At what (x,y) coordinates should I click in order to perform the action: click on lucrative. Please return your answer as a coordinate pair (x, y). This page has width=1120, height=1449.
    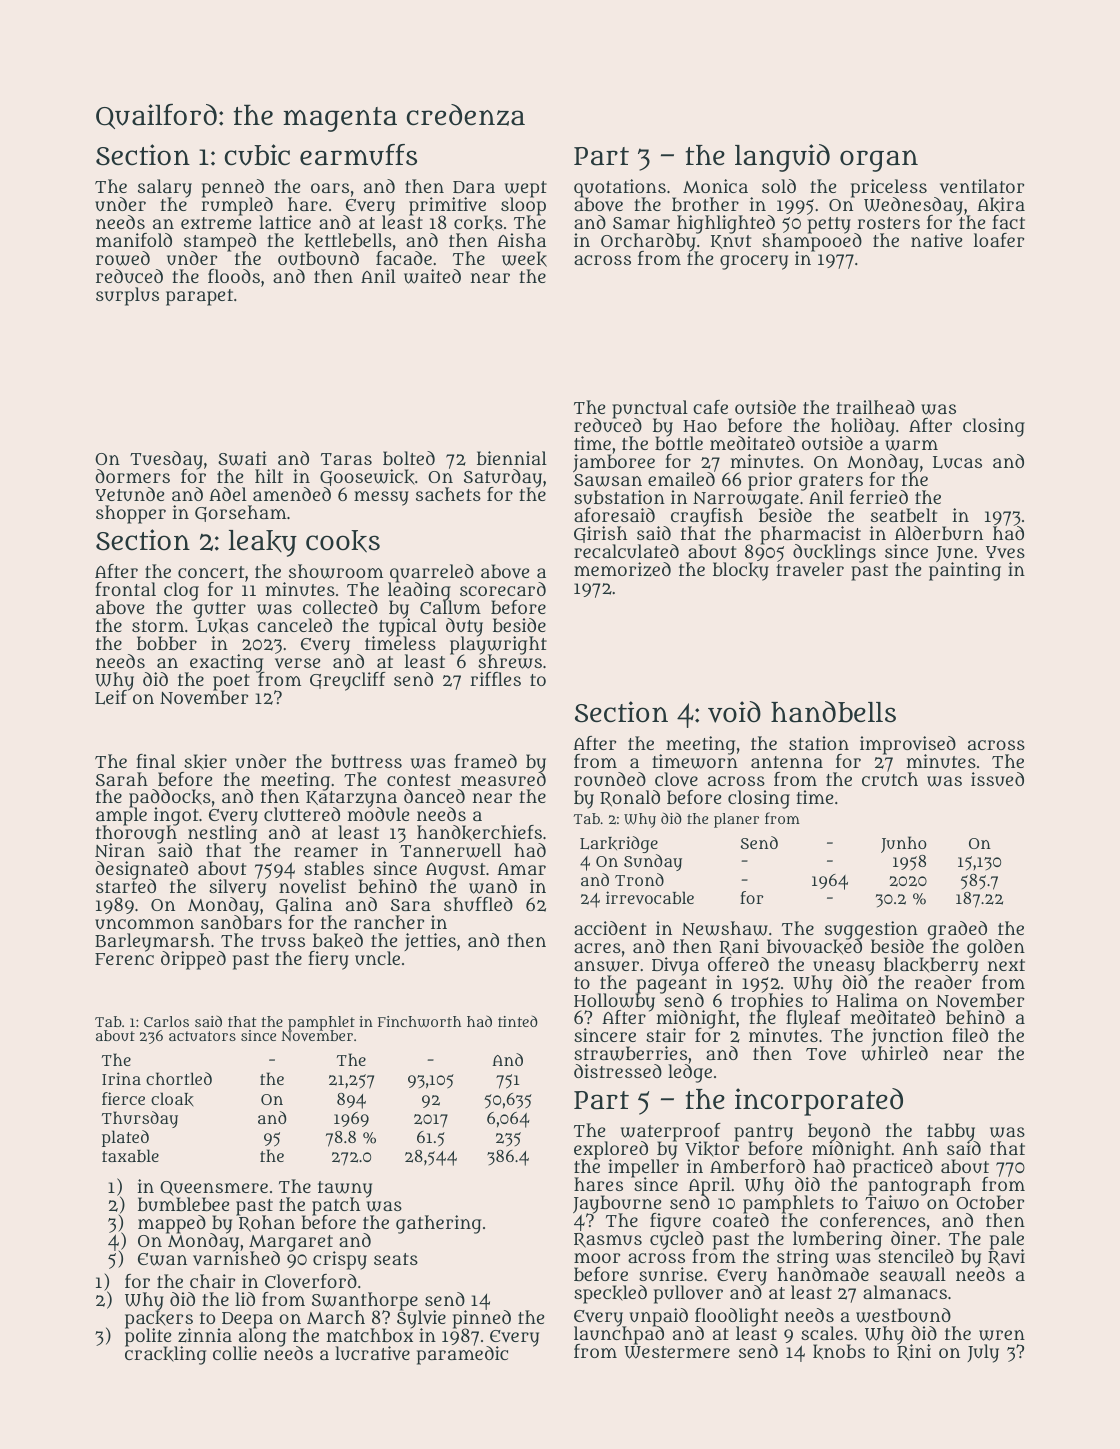
    Looking at the image, I should click on (372, 1353).
